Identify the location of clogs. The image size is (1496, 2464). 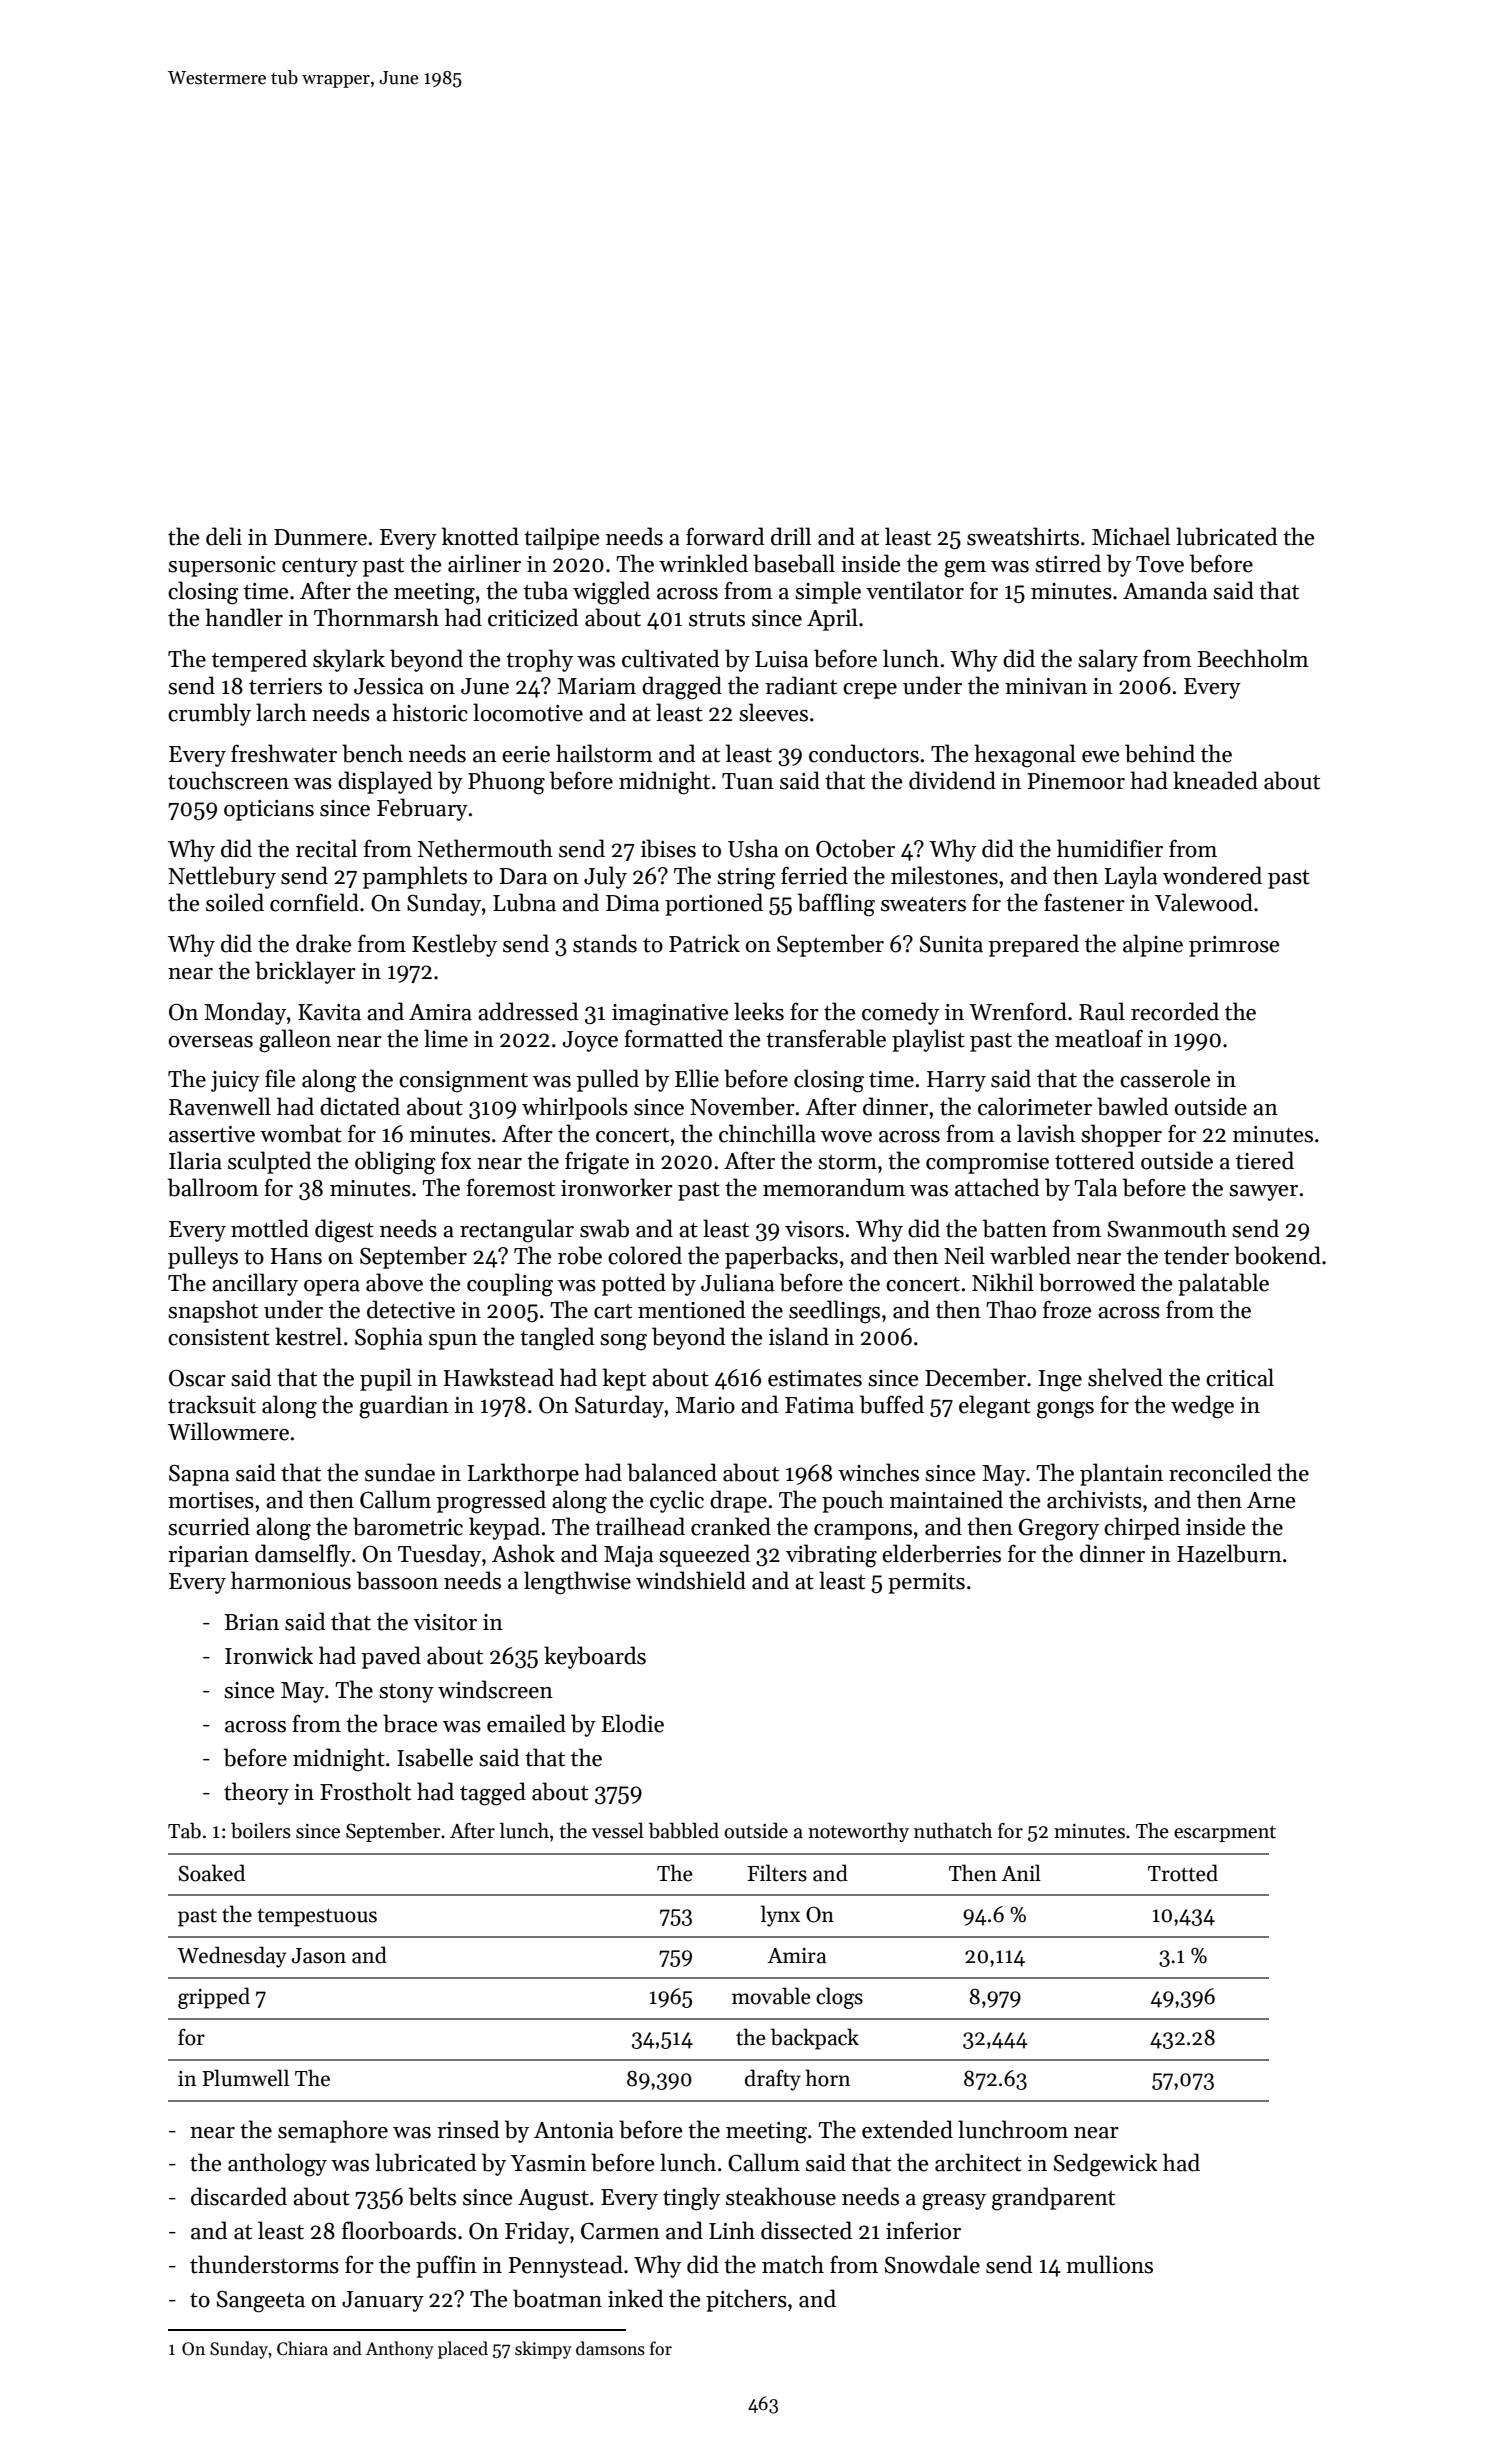
(839, 1998).
